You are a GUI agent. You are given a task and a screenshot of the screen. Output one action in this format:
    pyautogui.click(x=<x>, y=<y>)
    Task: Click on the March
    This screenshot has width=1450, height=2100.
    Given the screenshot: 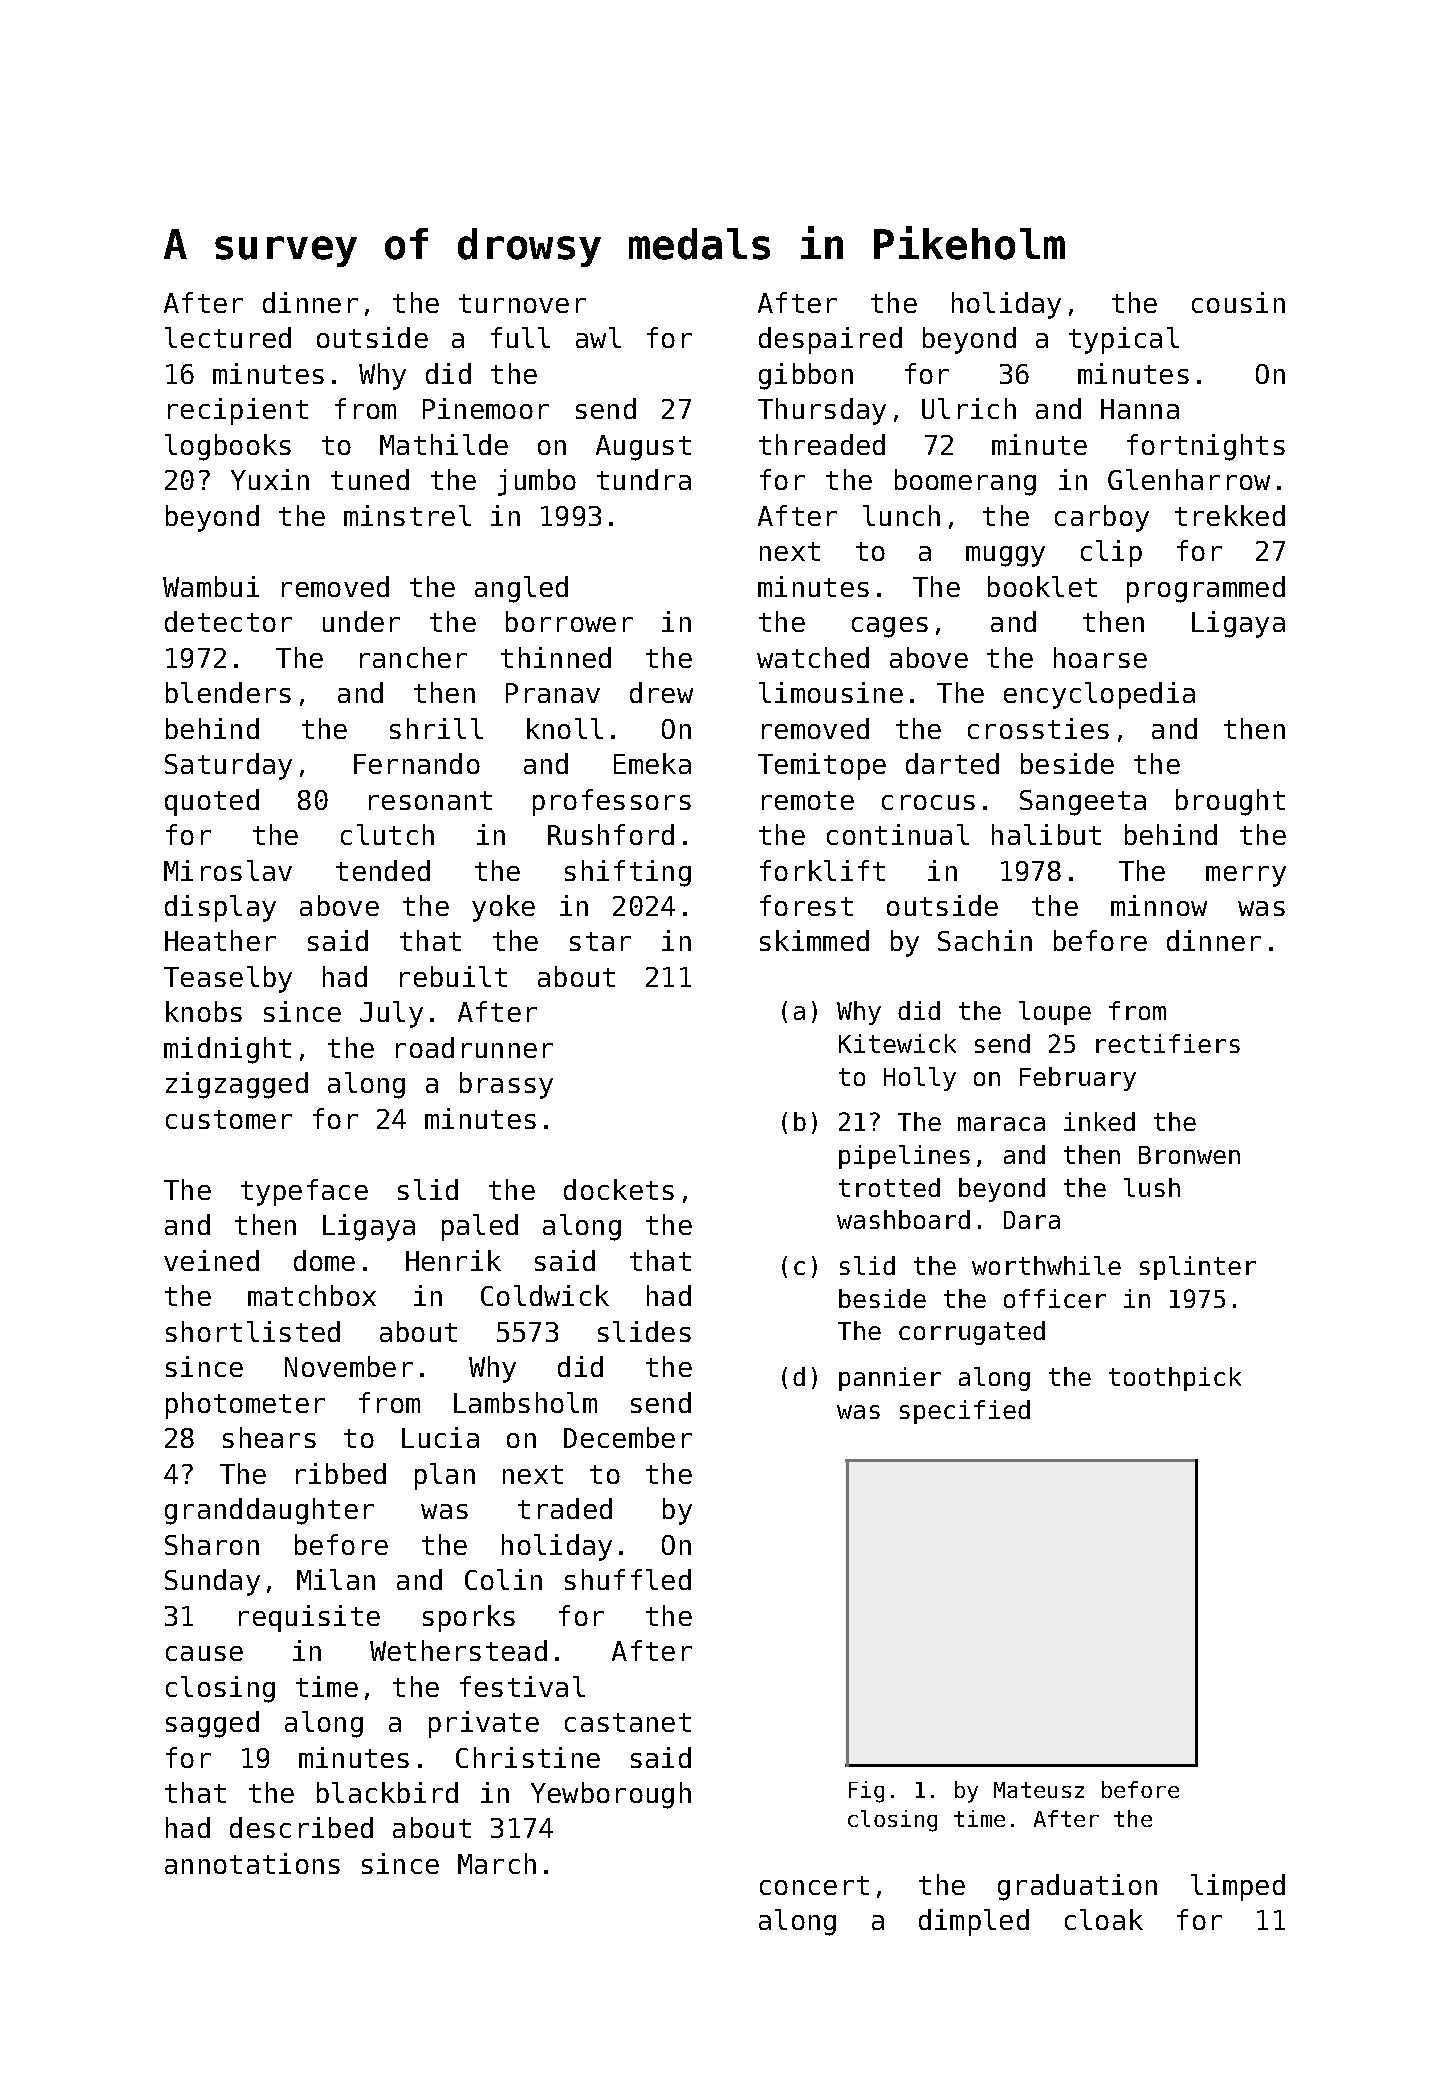 What is the action you would take?
    pyautogui.click(x=497, y=1863)
